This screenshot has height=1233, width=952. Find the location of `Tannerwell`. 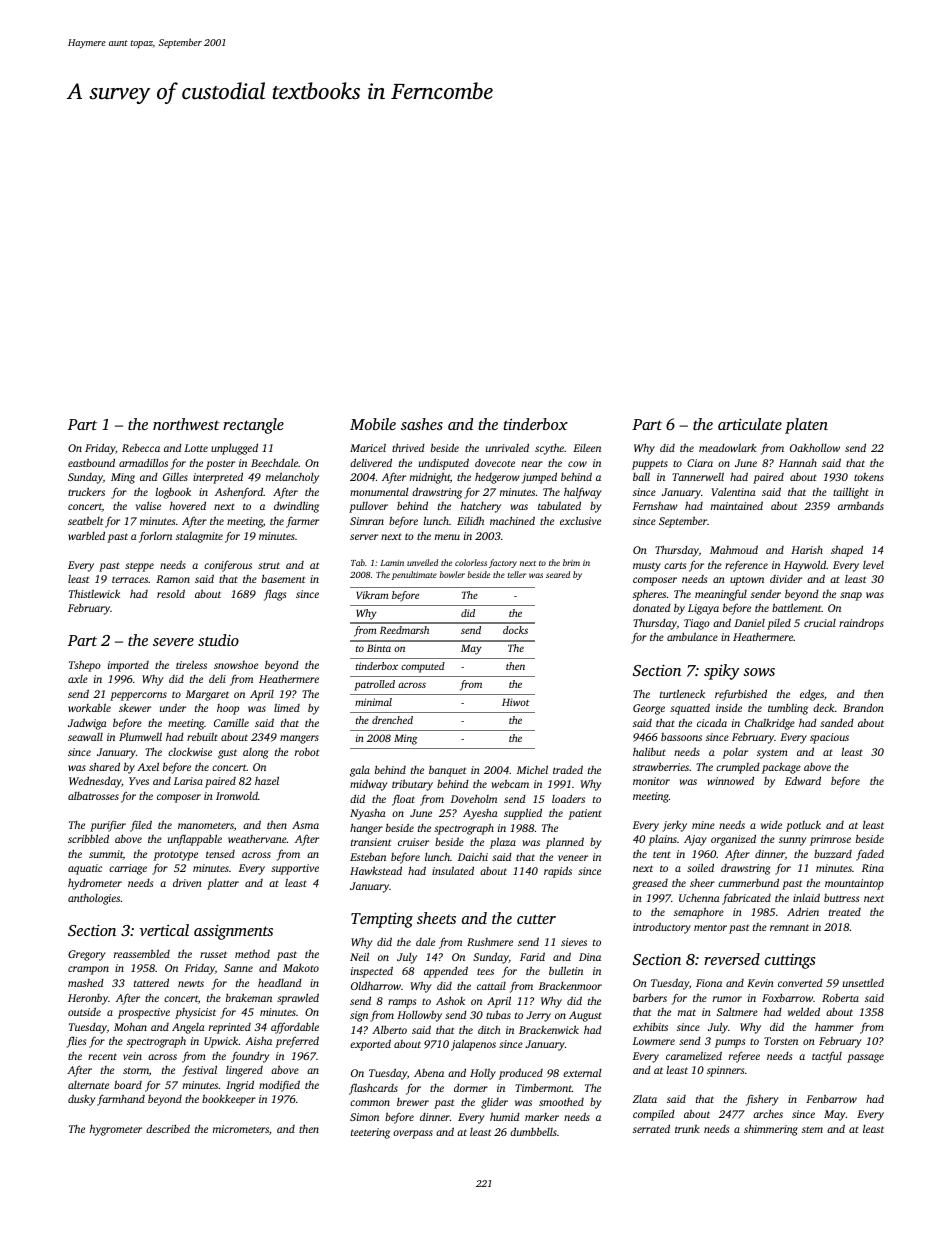

Tannerwell is located at coordinates (698, 476).
